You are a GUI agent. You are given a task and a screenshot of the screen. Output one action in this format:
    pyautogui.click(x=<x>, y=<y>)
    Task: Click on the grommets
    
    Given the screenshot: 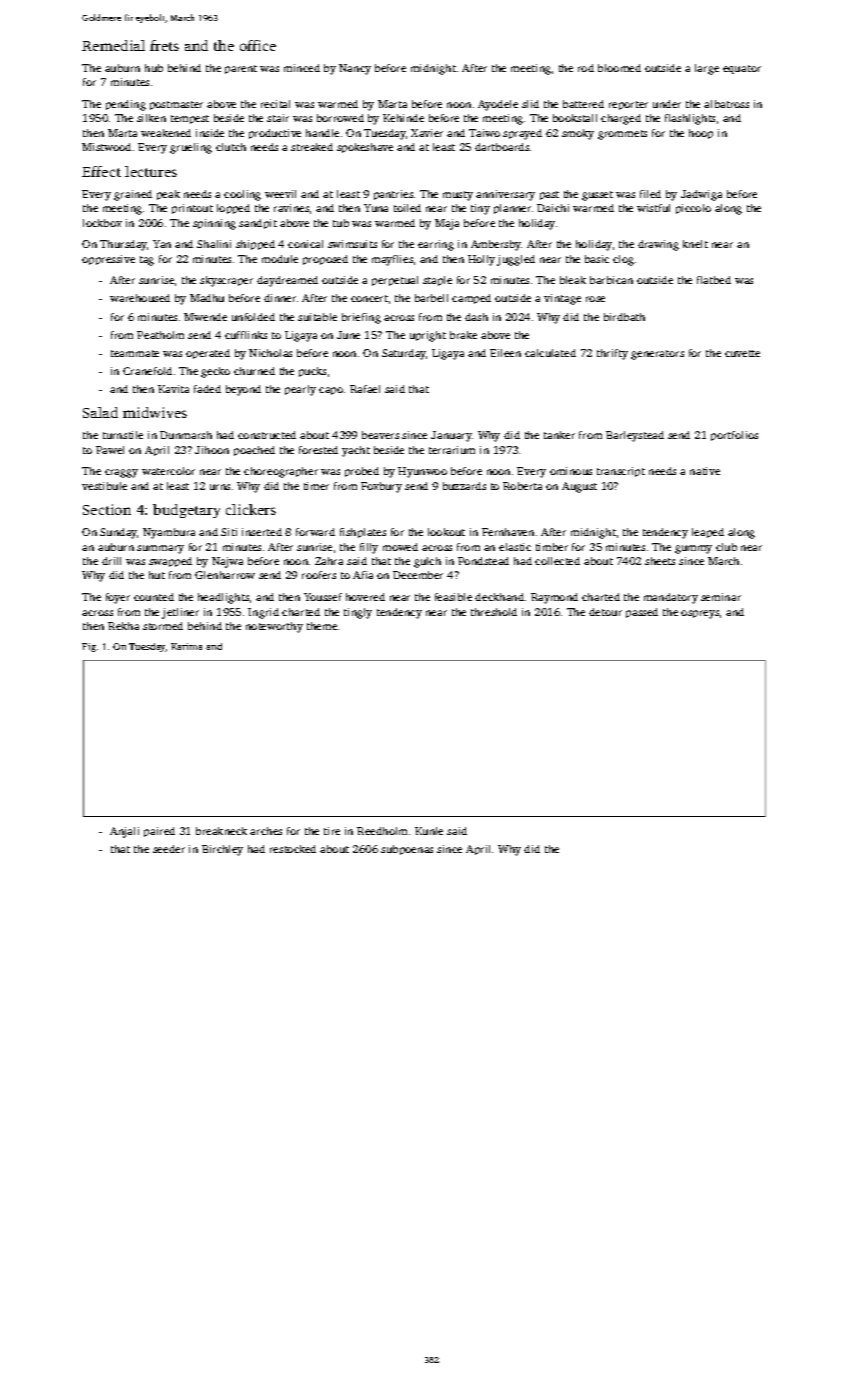 What is the action you would take?
    pyautogui.click(x=622, y=135)
